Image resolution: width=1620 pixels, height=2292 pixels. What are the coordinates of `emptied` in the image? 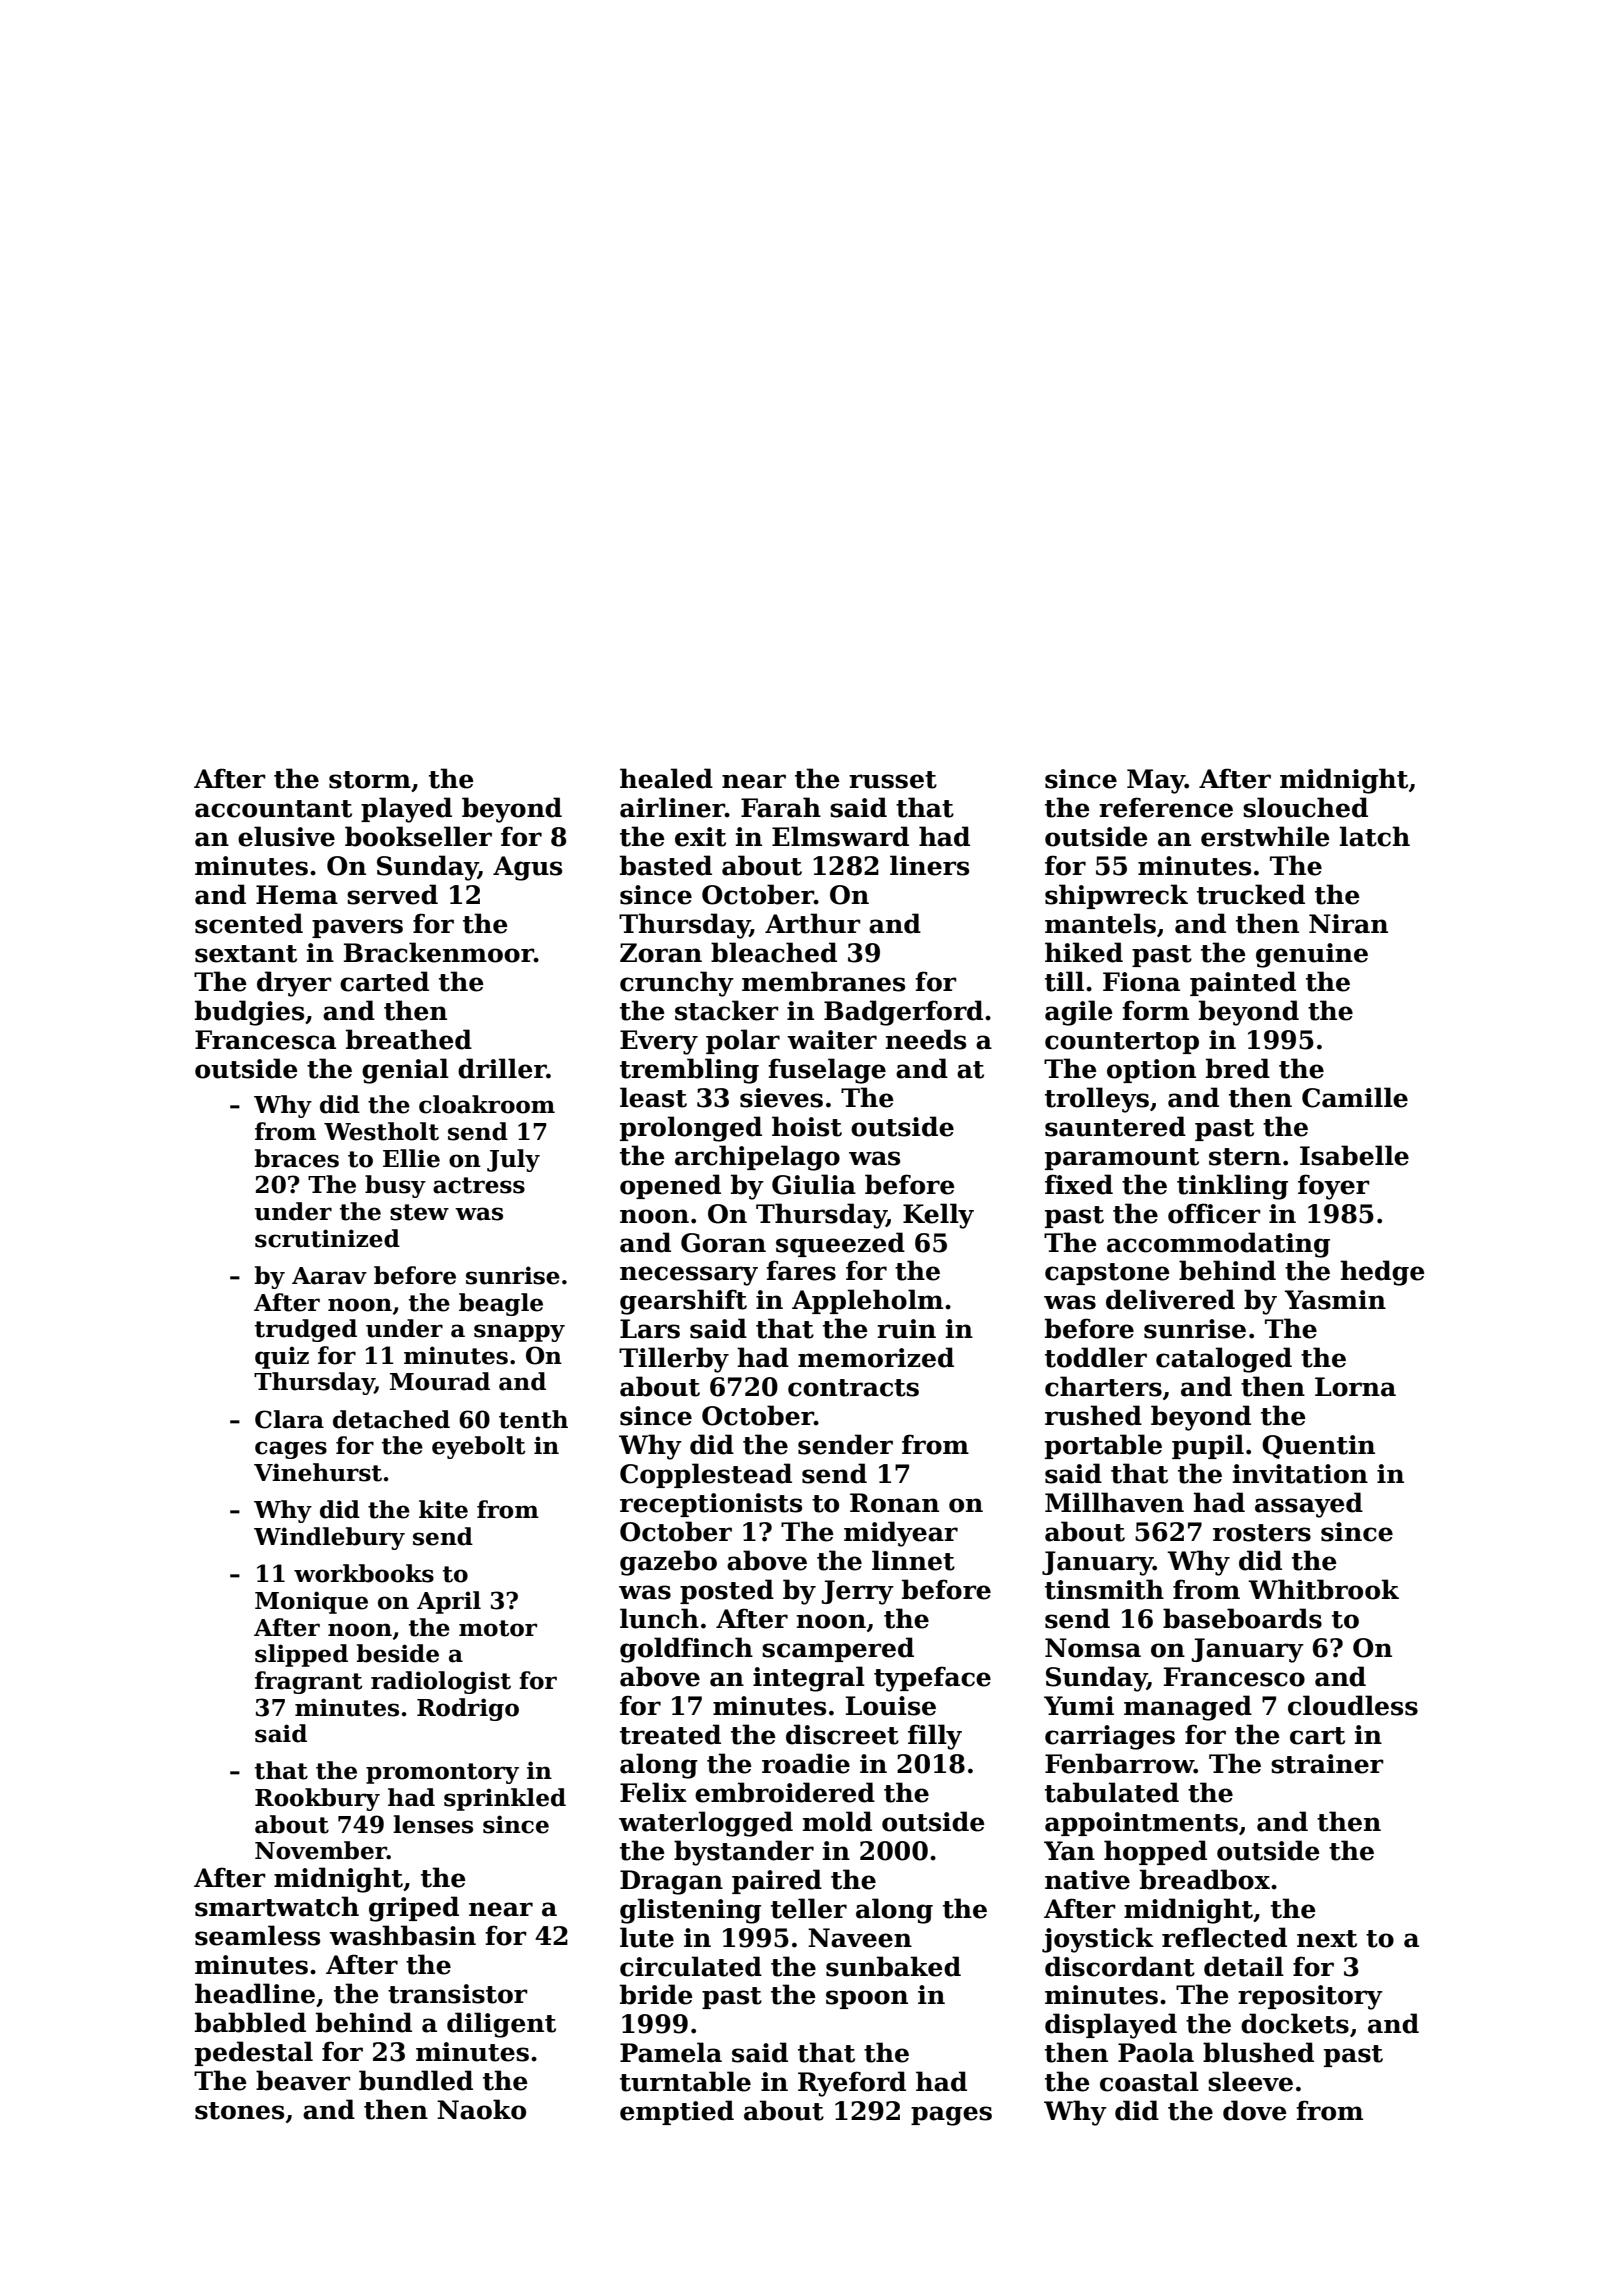 It's located at (677, 2112).
